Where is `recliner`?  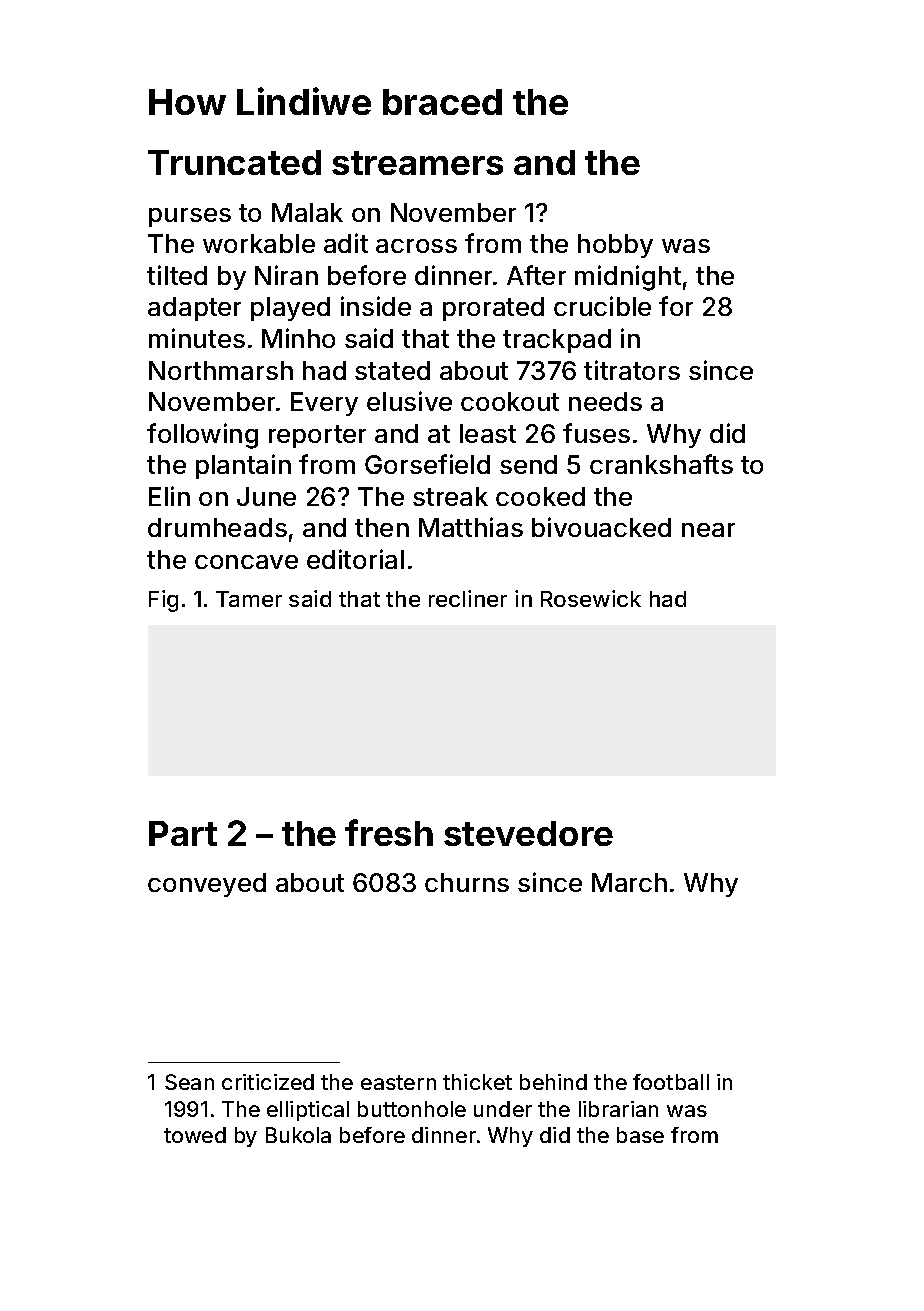
recliner is located at coordinates (468, 598).
